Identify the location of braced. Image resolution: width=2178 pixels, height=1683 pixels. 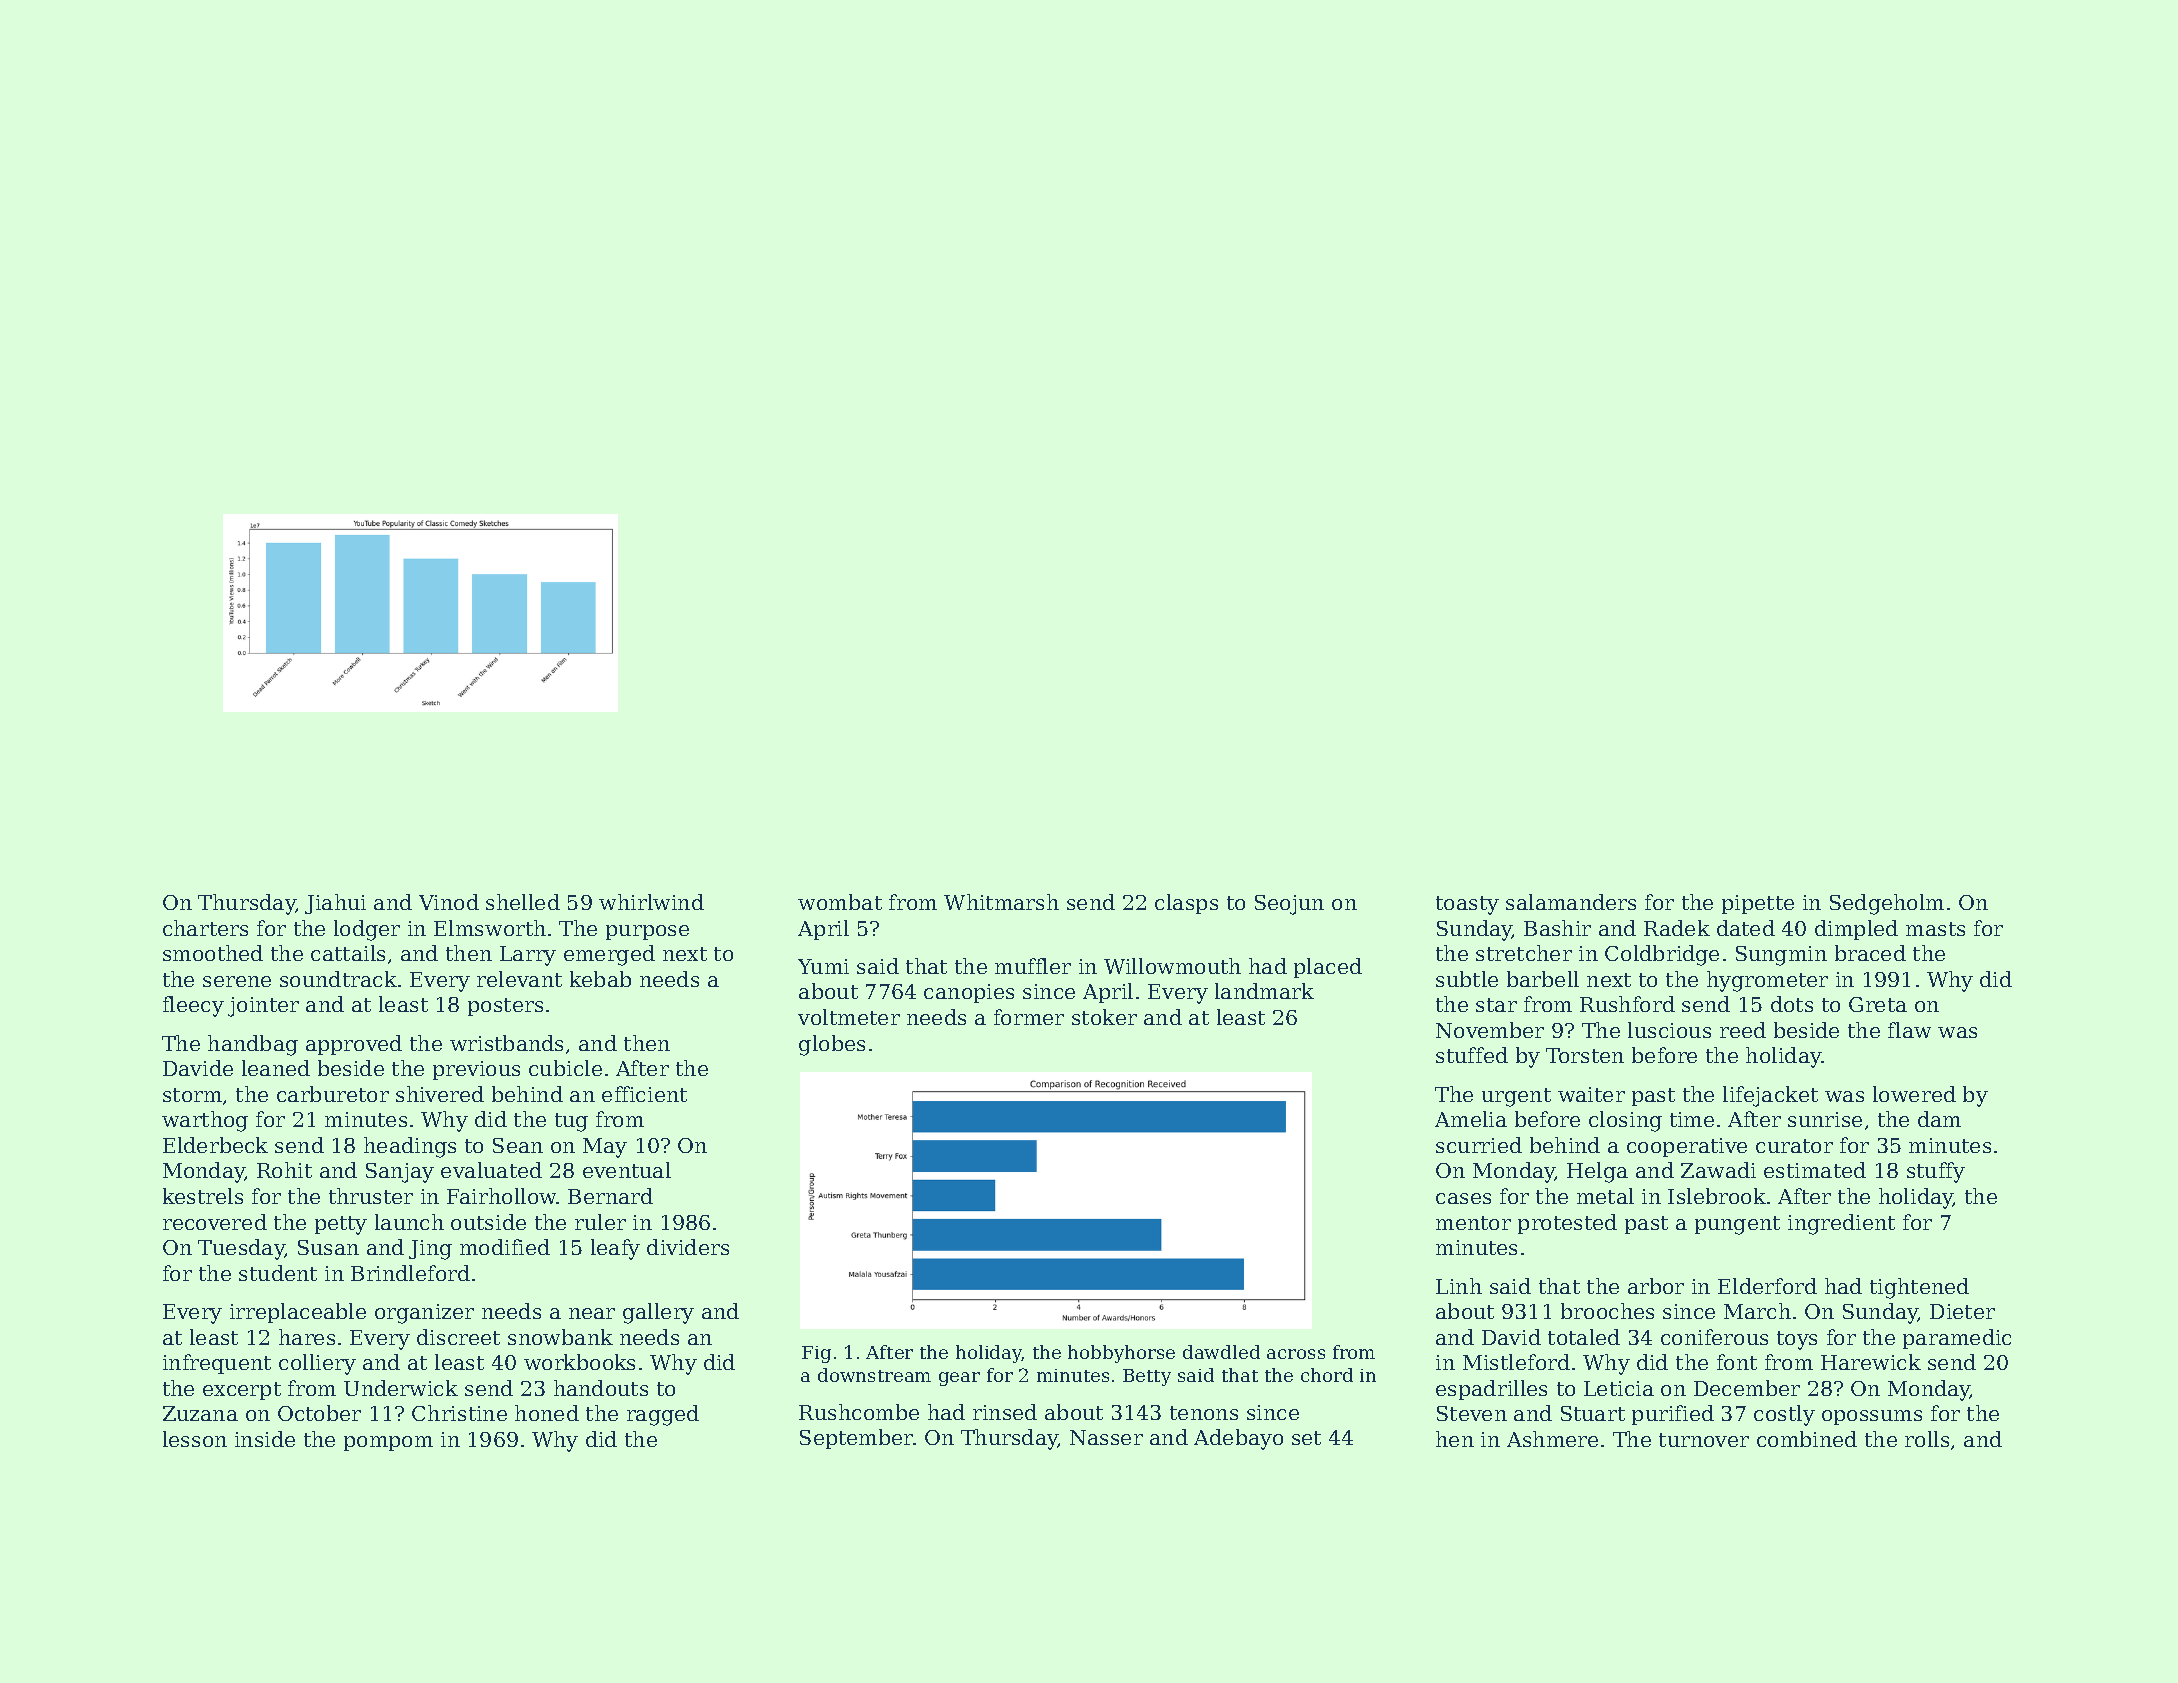
(1870, 953).
